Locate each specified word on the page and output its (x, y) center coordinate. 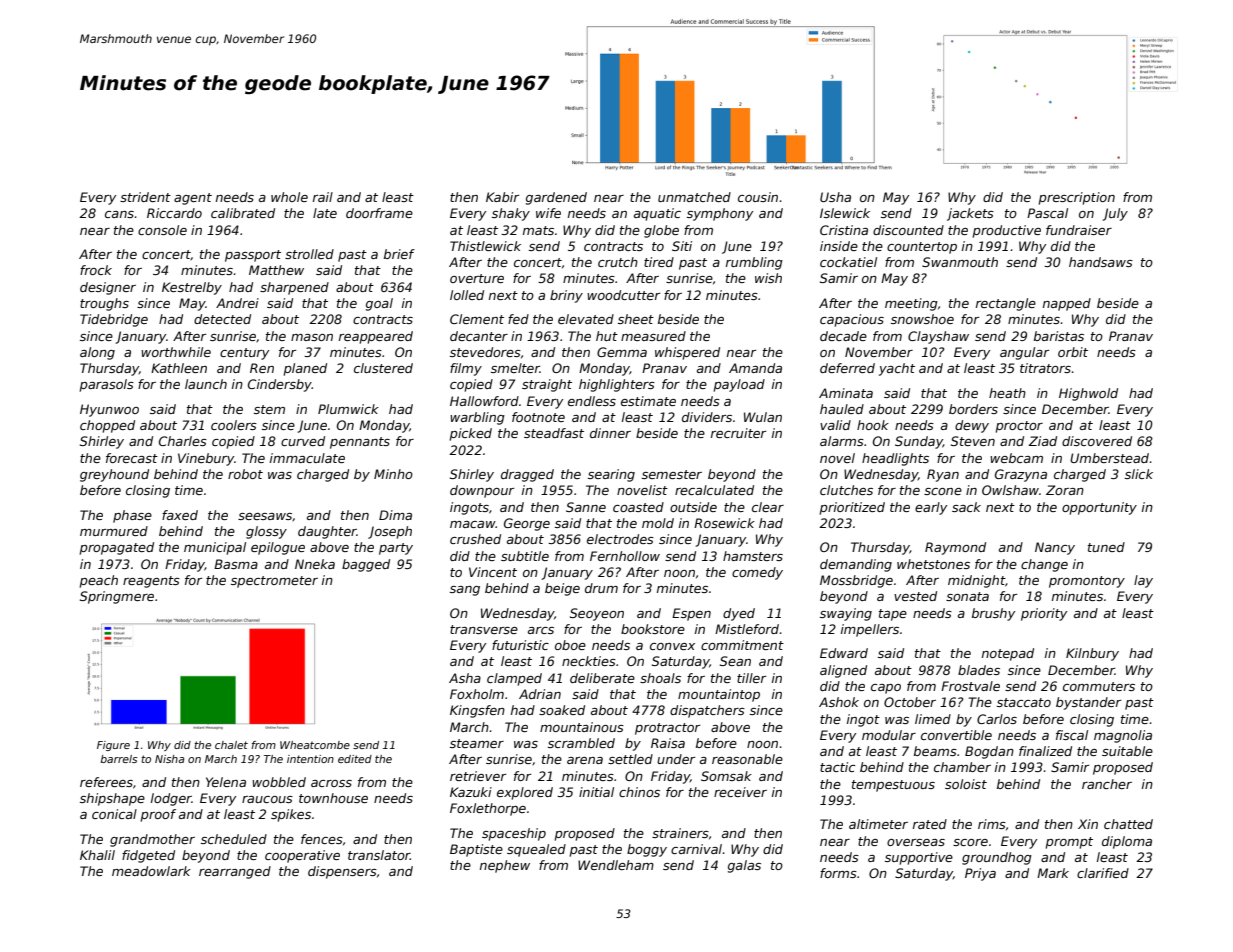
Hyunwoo (109, 410)
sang (465, 591)
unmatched (694, 197)
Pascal (1047, 213)
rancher (1107, 784)
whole (289, 197)
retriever (478, 776)
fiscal (1072, 735)
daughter (327, 532)
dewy (972, 426)
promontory (1087, 582)
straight (547, 385)
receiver (740, 792)
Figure (113, 746)
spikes (291, 815)
